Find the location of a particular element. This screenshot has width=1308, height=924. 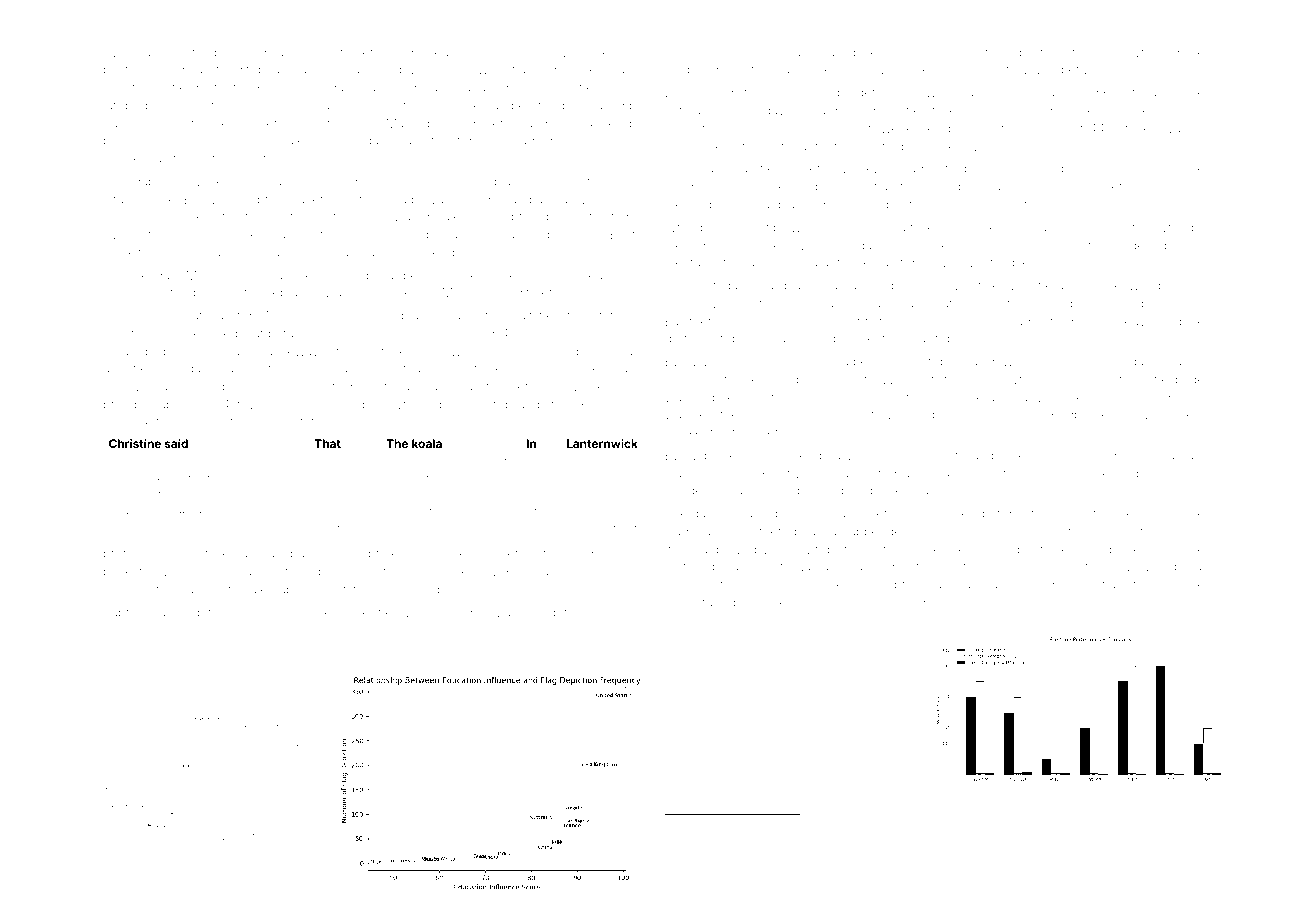

conductor is located at coordinates (954, 204).
